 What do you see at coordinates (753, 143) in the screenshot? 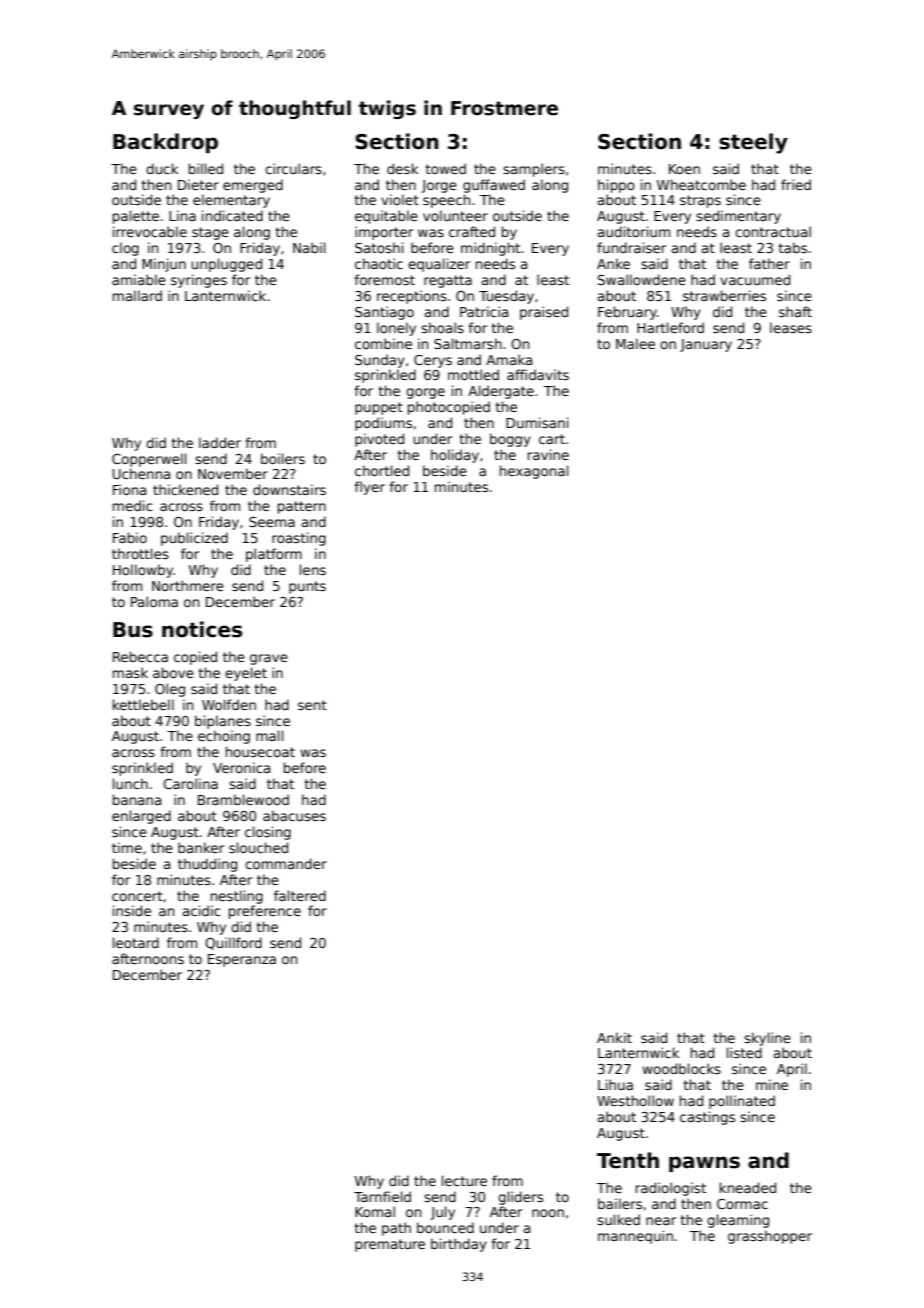
I see `steely` at bounding box center [753, 143].
